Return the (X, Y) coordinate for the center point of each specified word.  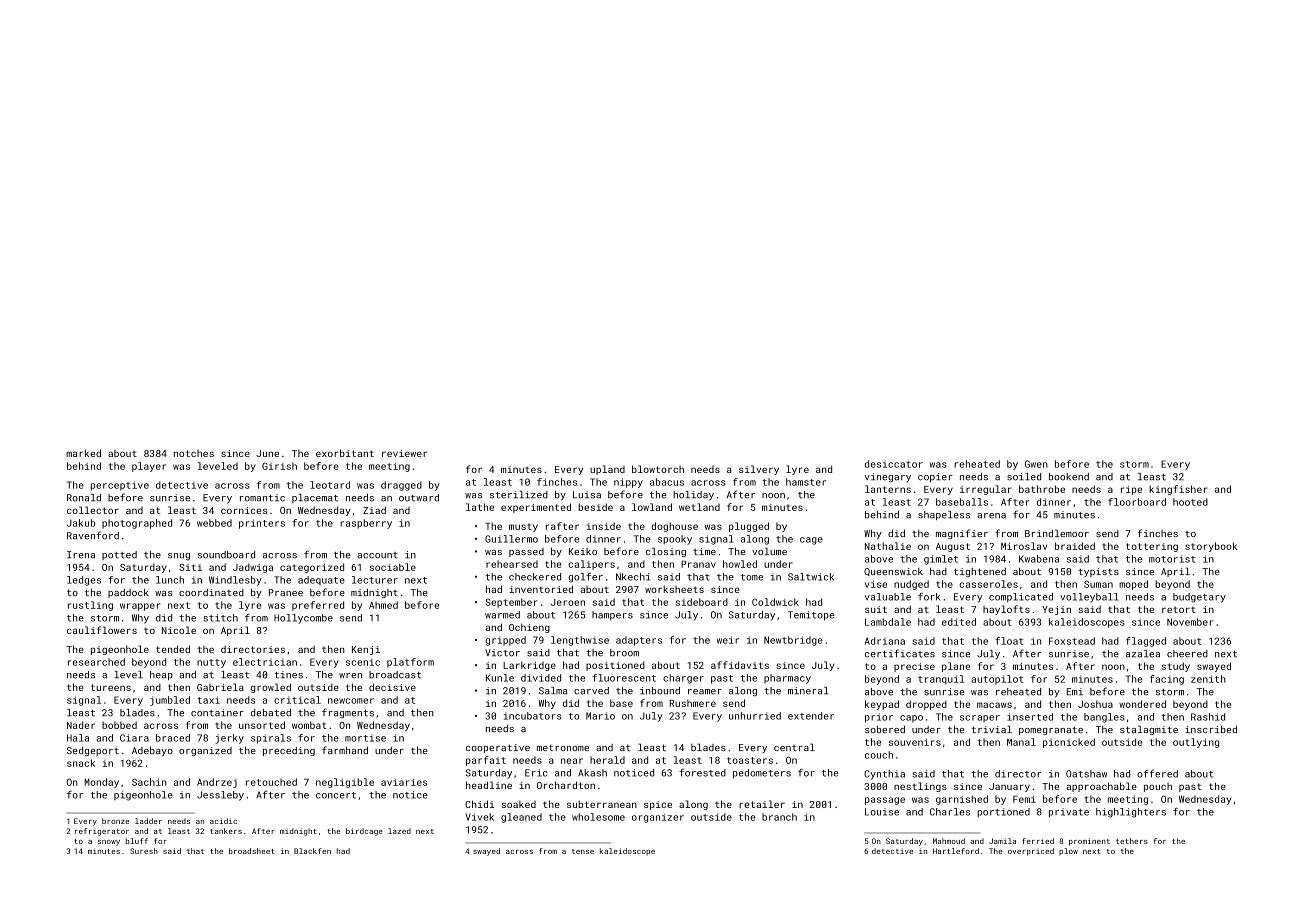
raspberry (366, 524)
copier (935, 477)
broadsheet (252, 851)
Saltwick (811, 577)
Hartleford (956, 851)
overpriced (1031, 852)
